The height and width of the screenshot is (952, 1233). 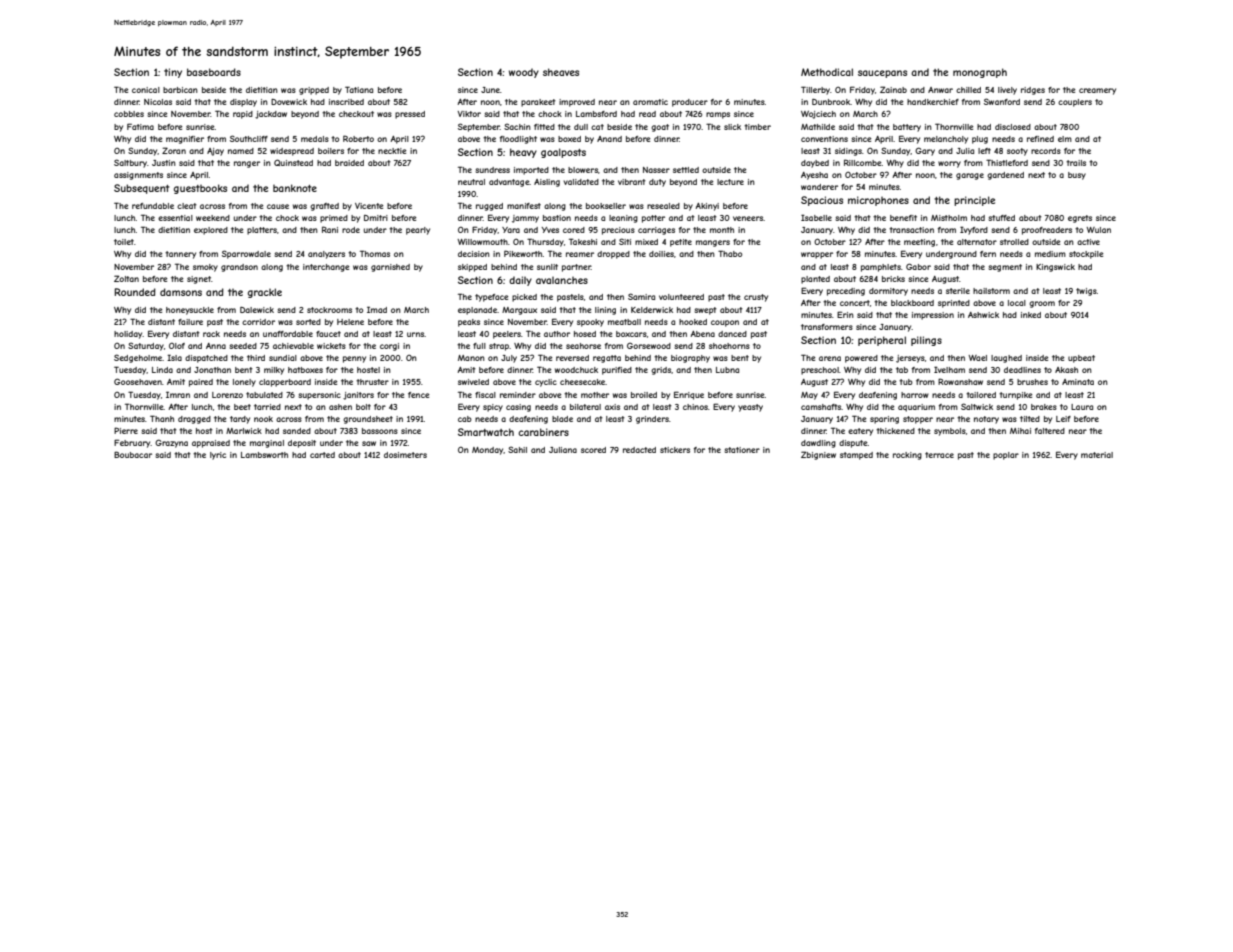 I want to click on Sahil, so click(x=517, y=449).
